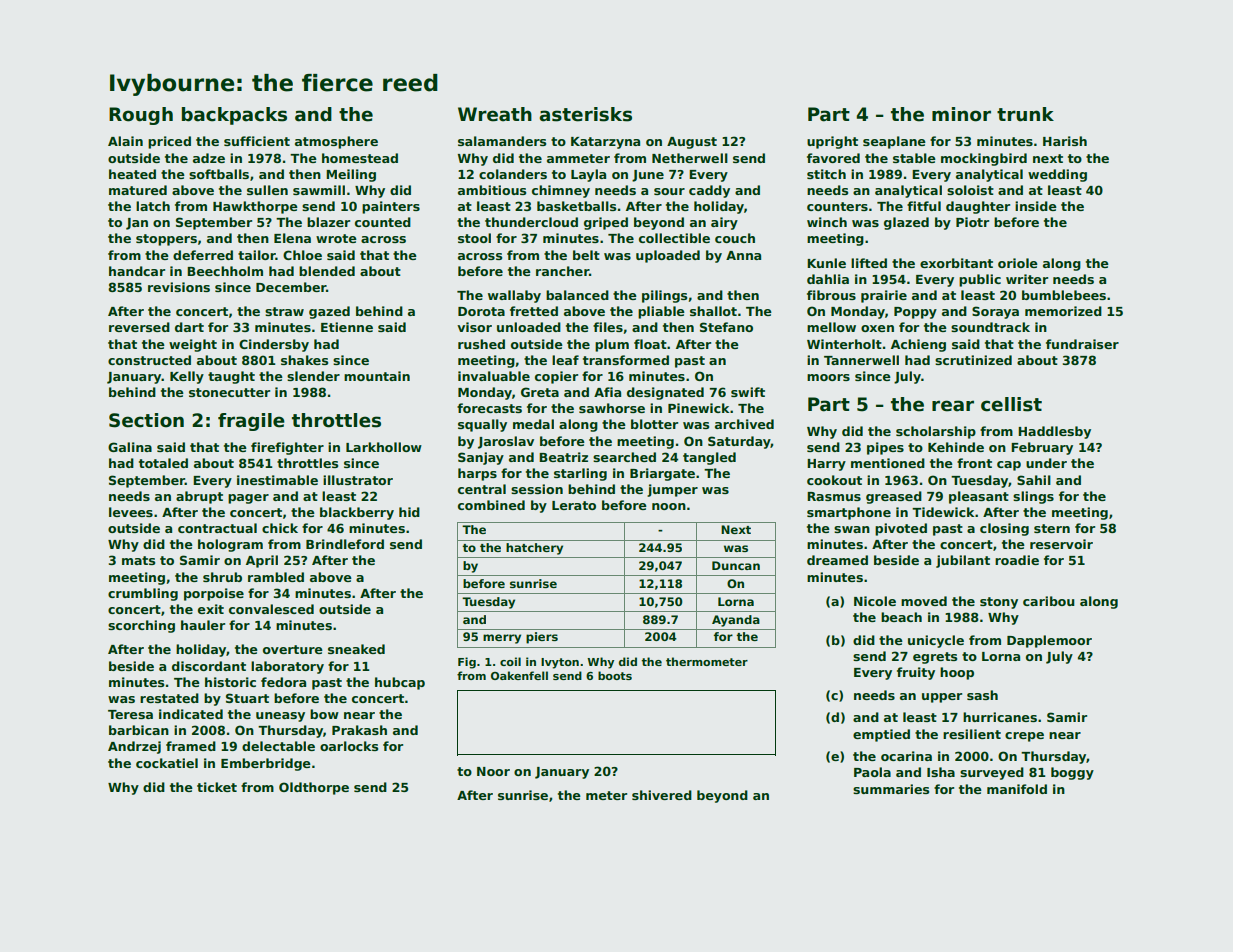  I want to click on hauler, so click(203, 625).
